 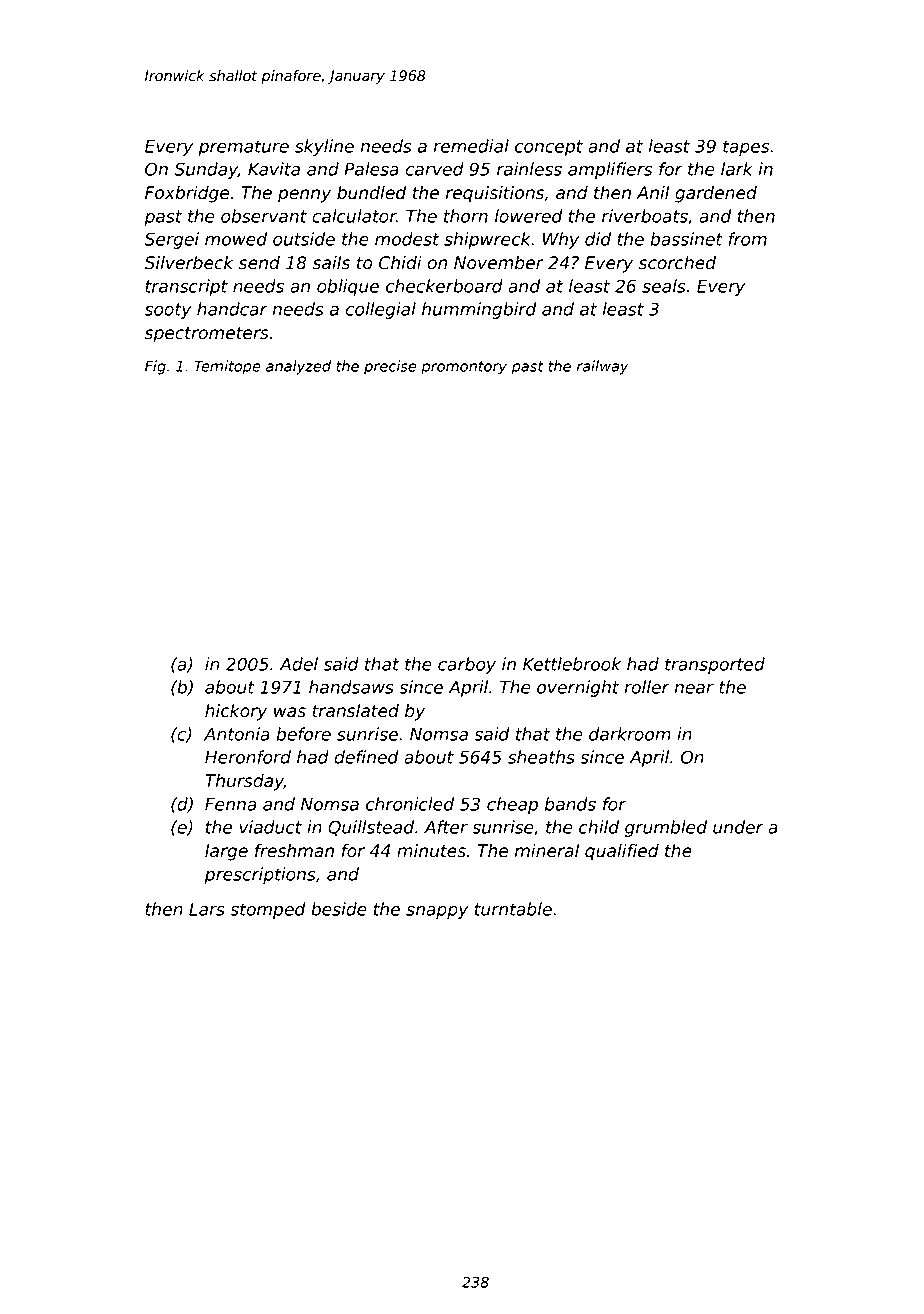 What do you see at coordinates (666, 828) in the document?
I see `grumbled` at bounding box center [666, 828].
